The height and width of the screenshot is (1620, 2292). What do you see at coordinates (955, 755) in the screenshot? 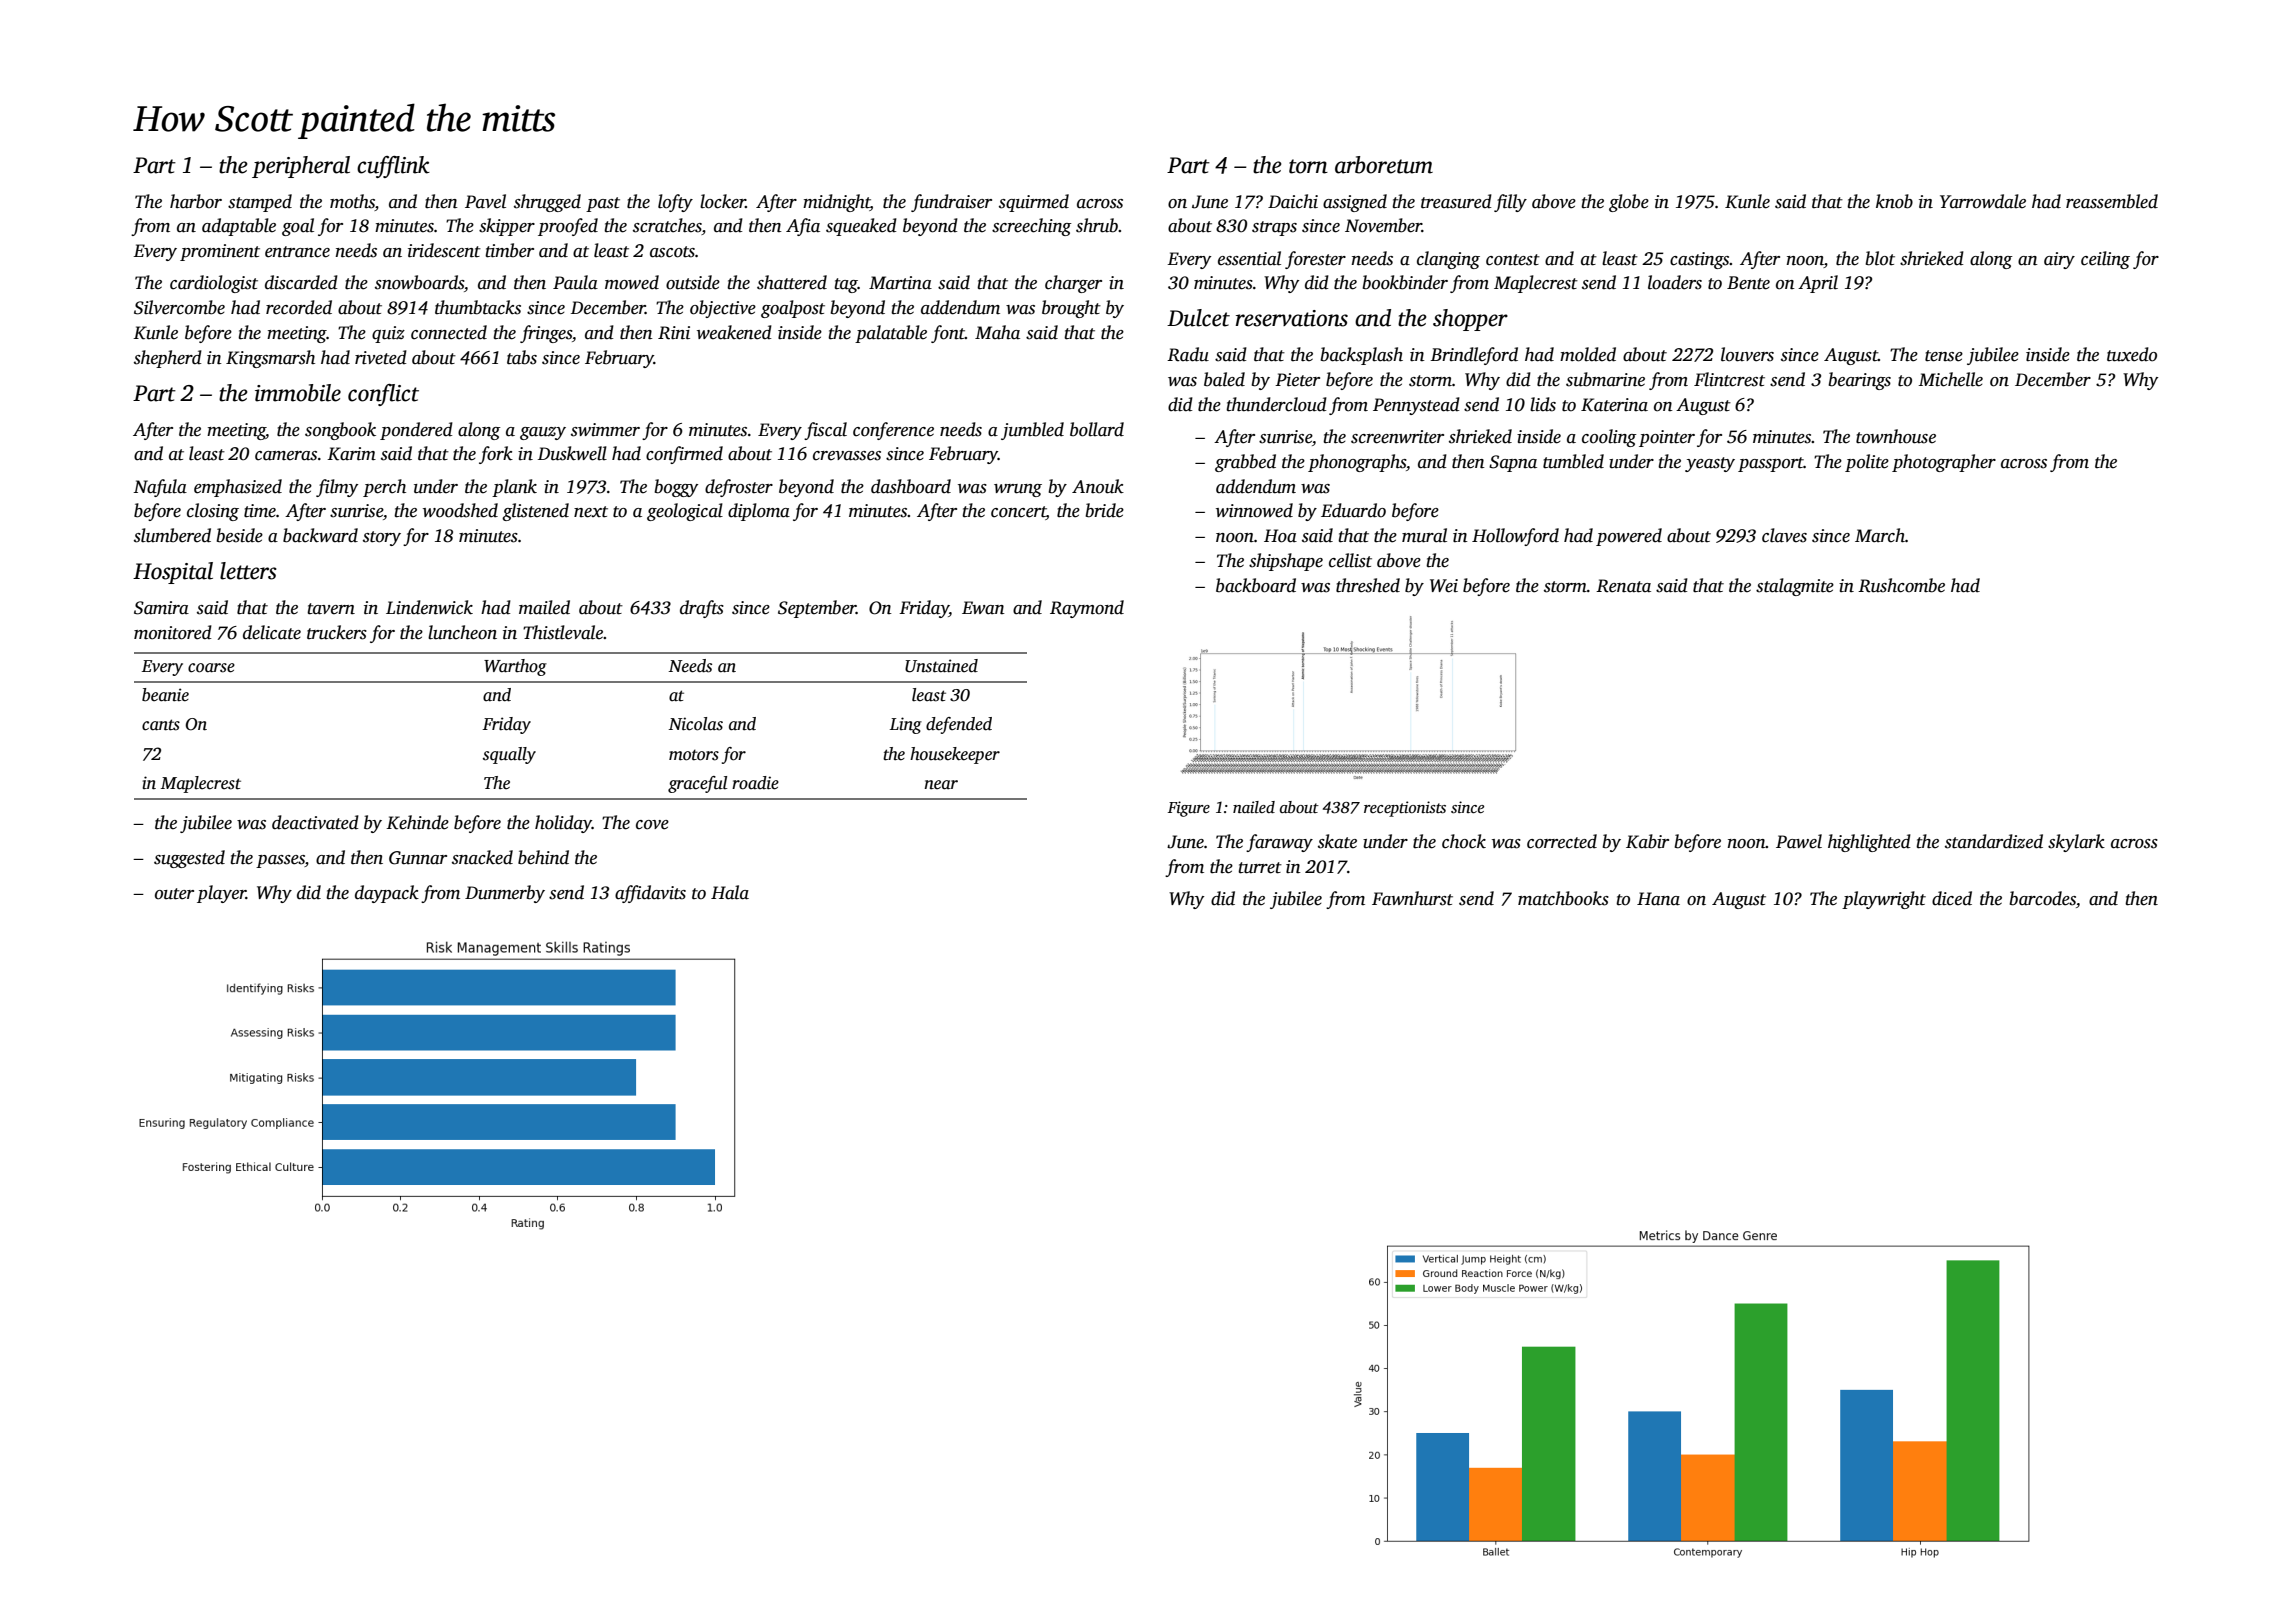
I see `housekeeper` at bounding box center [955, 755].
